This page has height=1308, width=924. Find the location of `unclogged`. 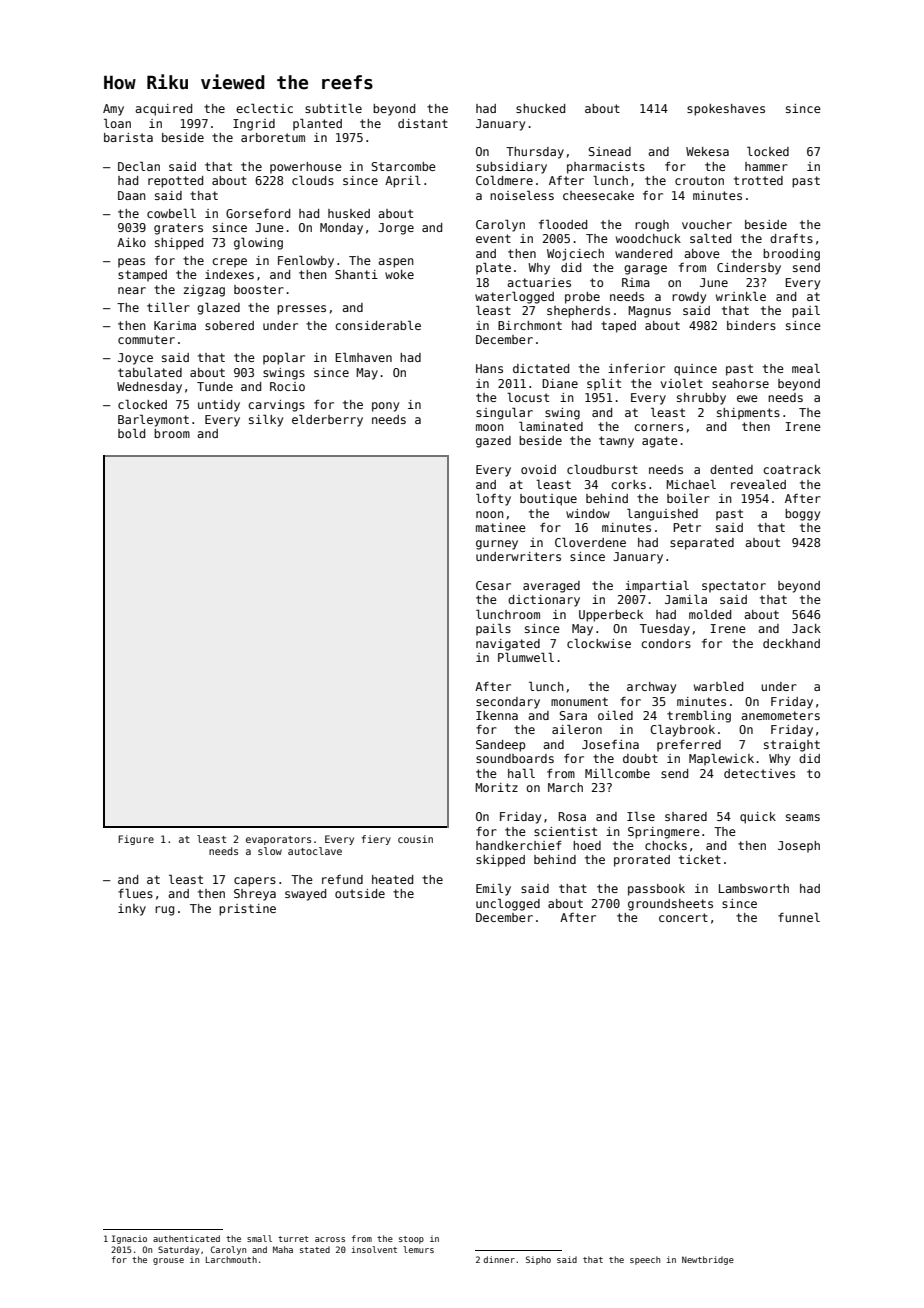

unclogged is located at coordinates (508, 904).
